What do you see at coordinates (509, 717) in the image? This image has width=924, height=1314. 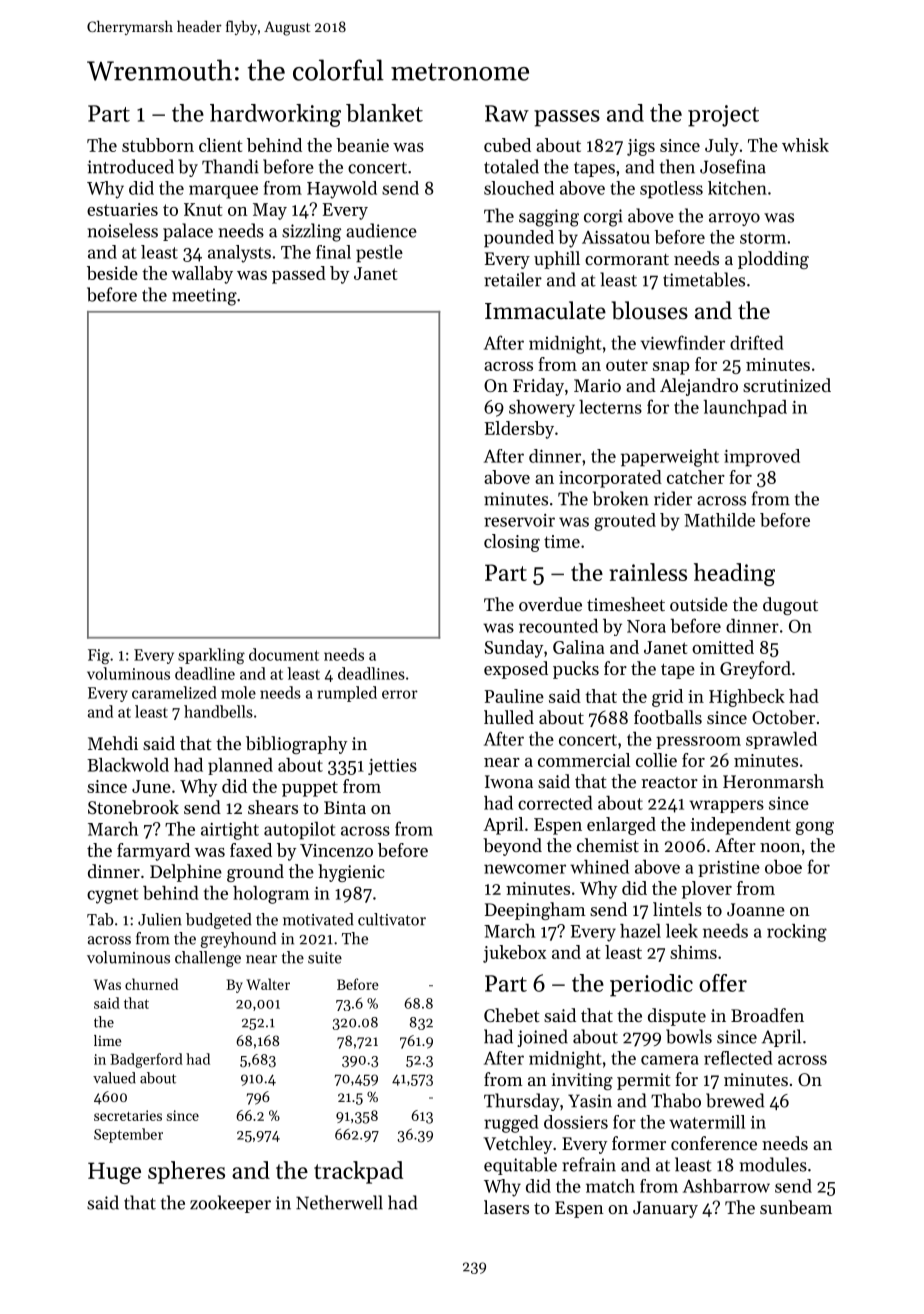 I see `hulled` at bounding box center [509, 717].
